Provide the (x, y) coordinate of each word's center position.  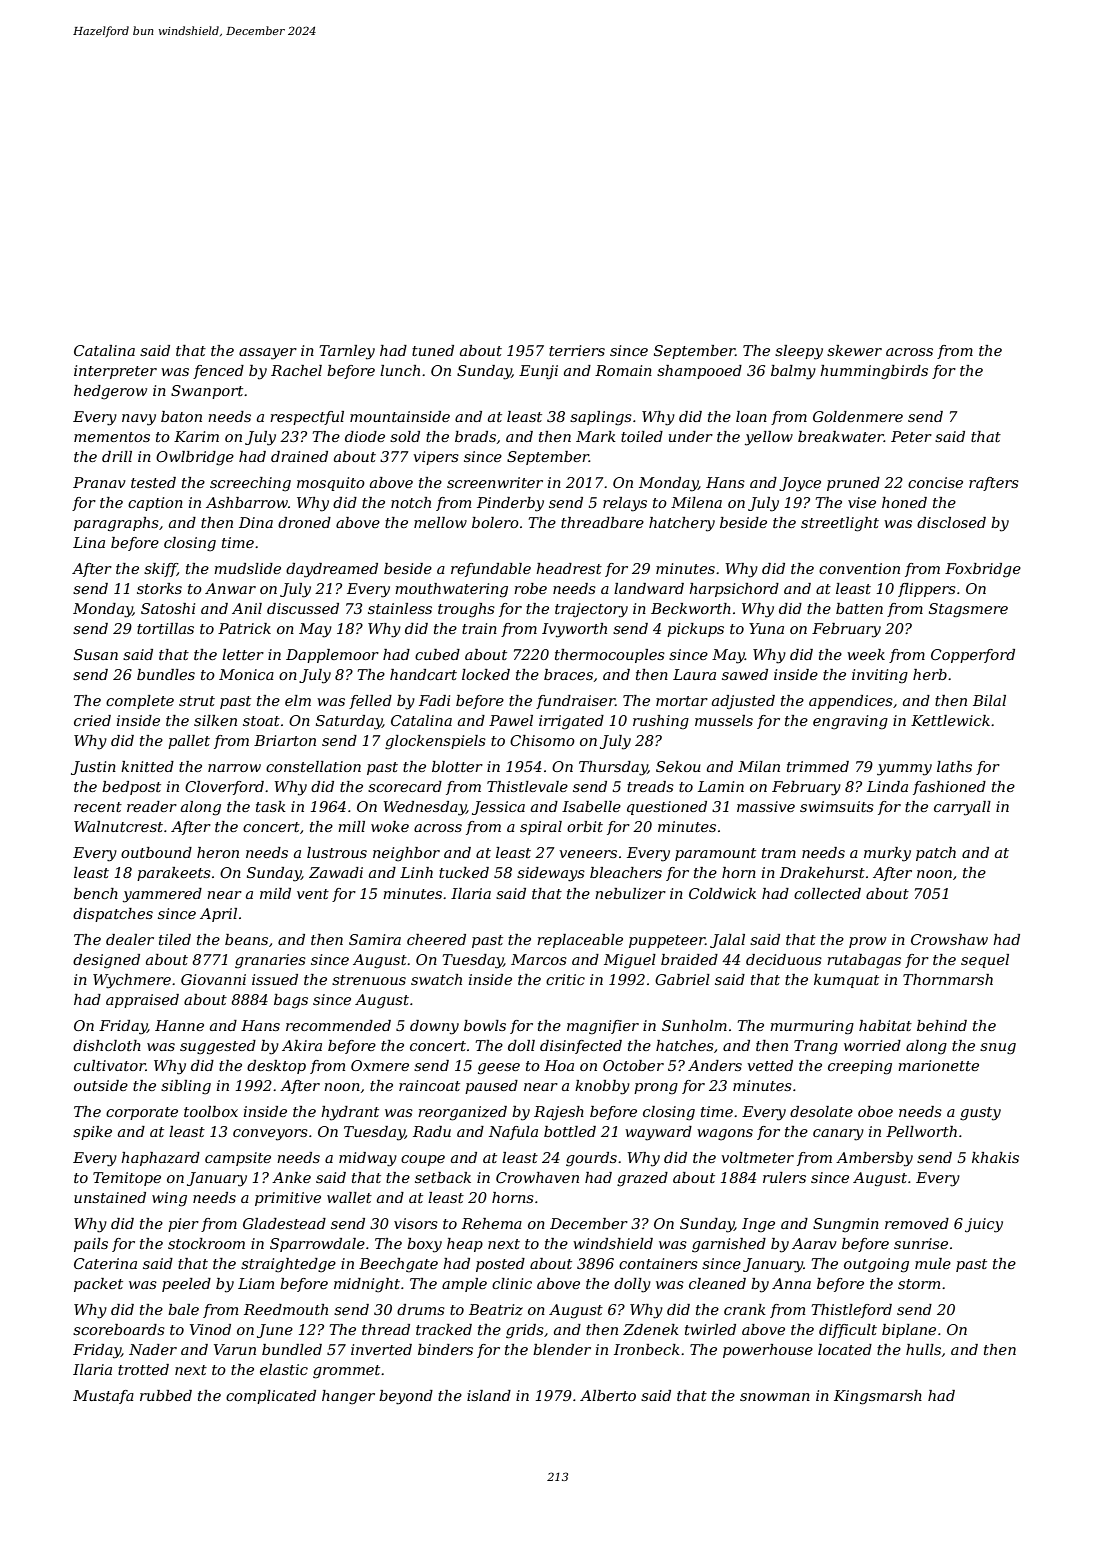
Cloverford (224, 788)
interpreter (115, 372)
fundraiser (575, 702)
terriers (577, 350)
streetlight (840, 524)
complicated (271, 1397)
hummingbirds (874, 372)
